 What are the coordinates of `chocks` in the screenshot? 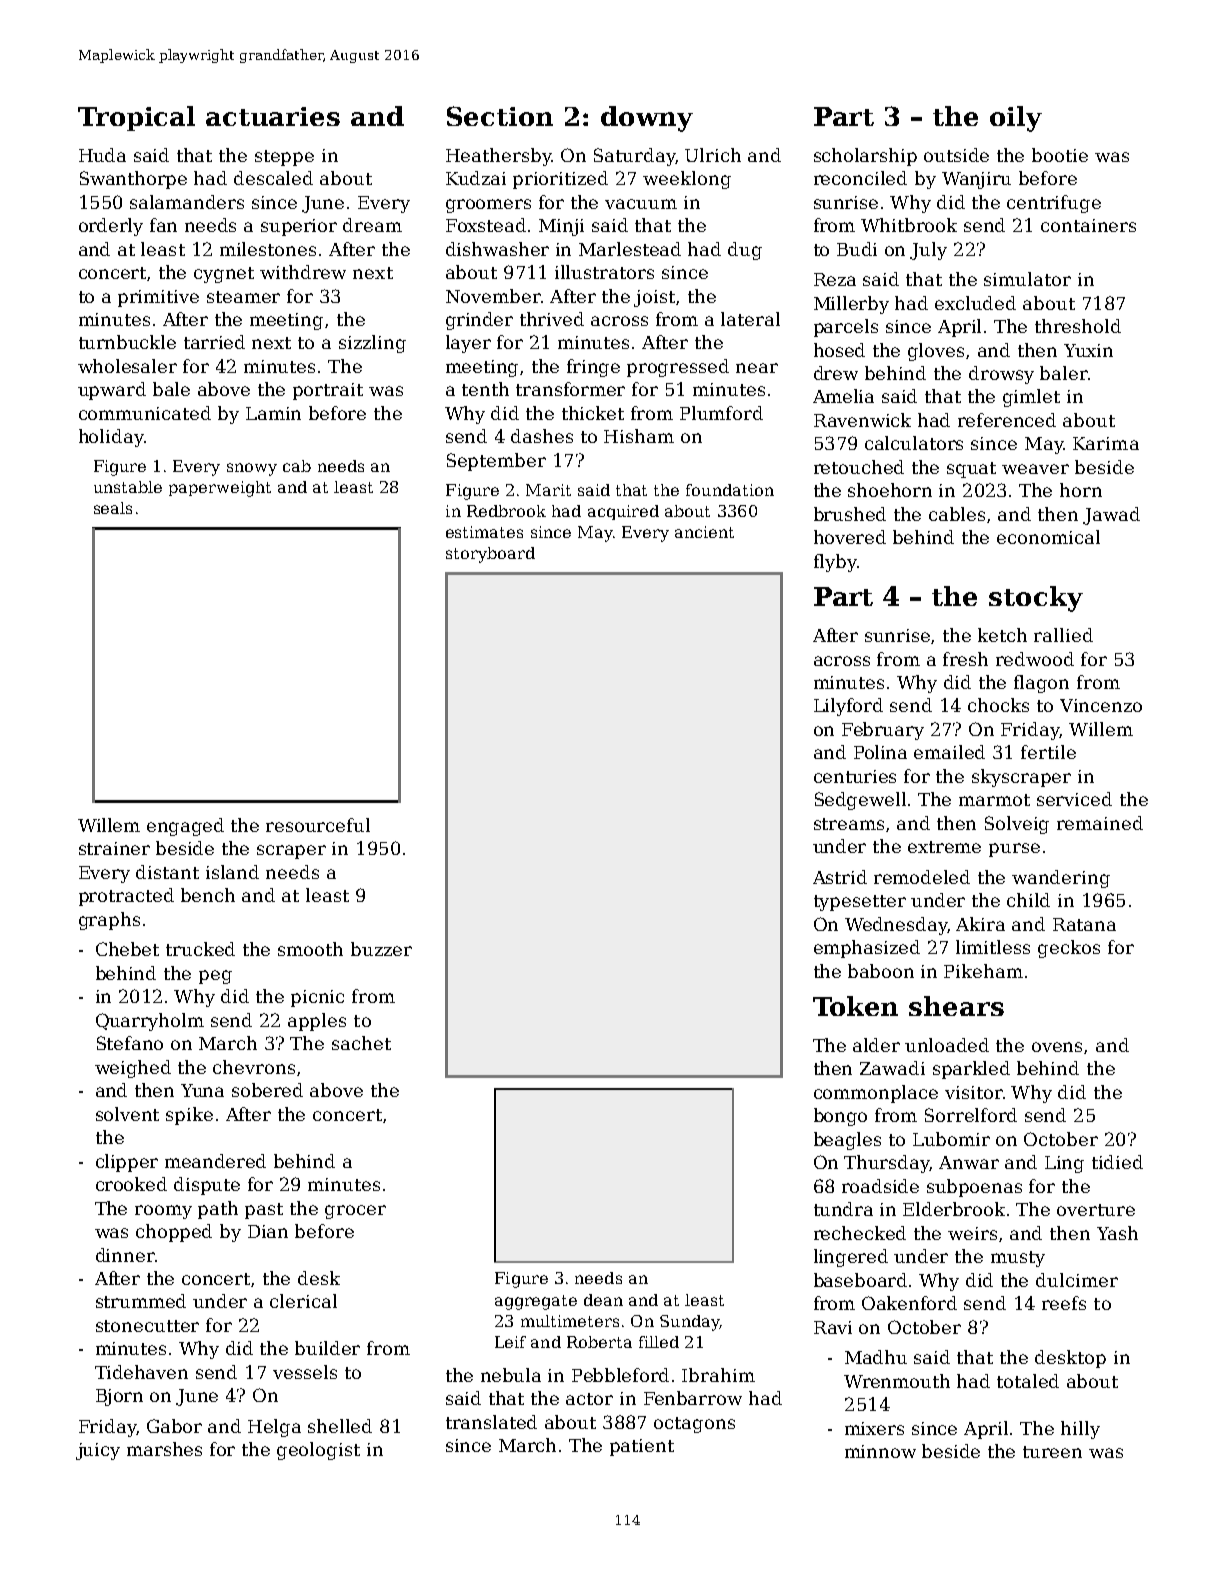 It's located at (998, 705).
